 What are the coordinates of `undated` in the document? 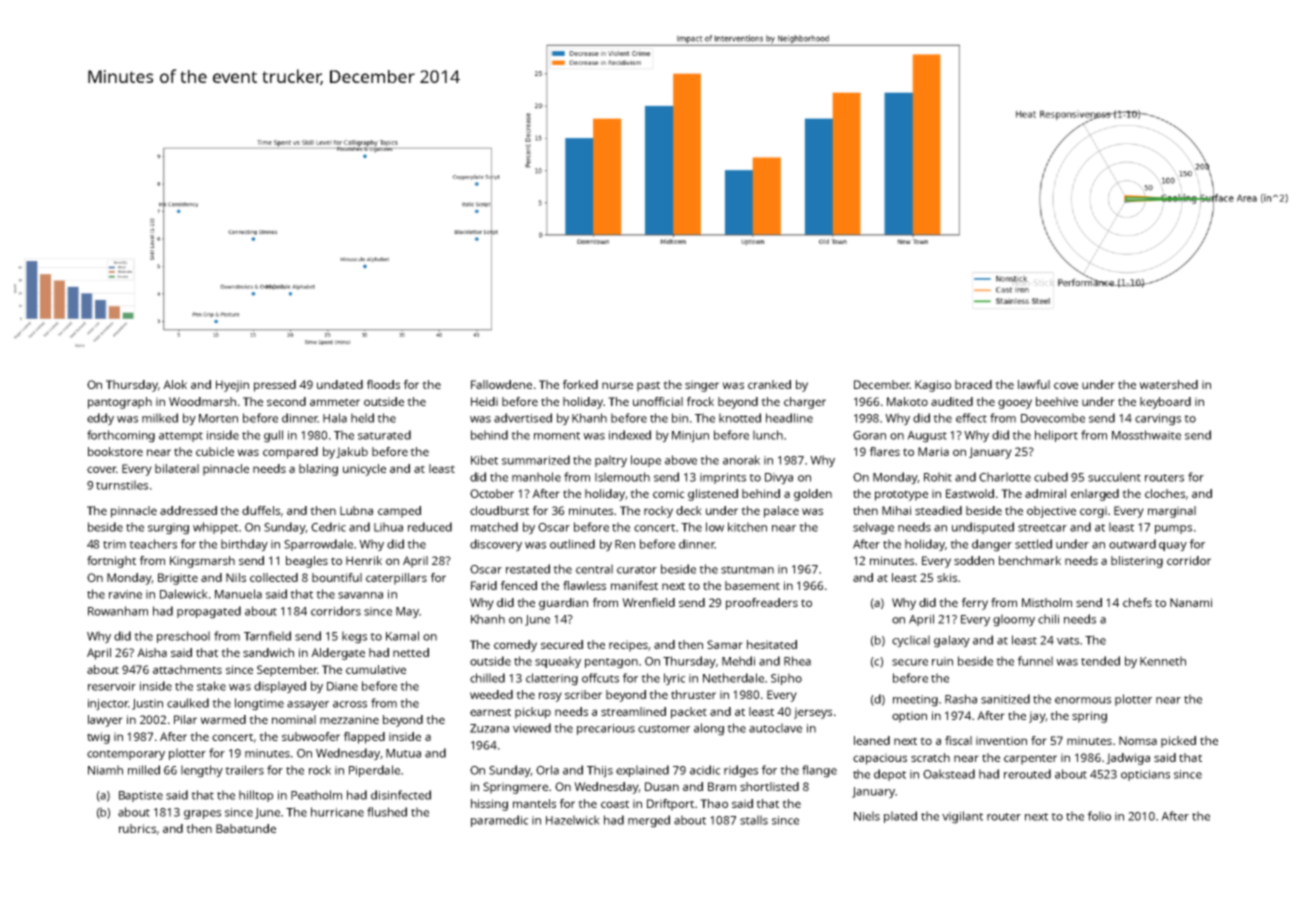 It's located at (340, 384).
